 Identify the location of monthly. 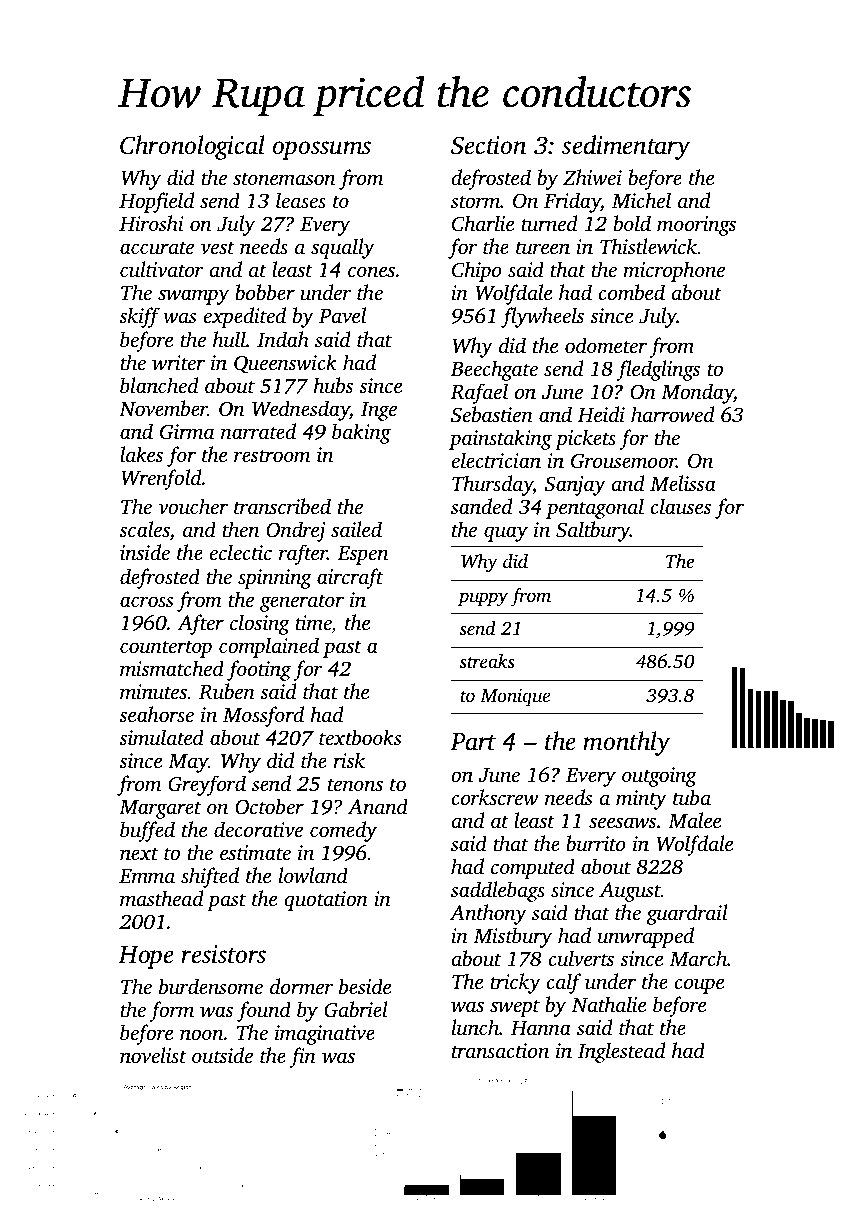
(626, 743).
